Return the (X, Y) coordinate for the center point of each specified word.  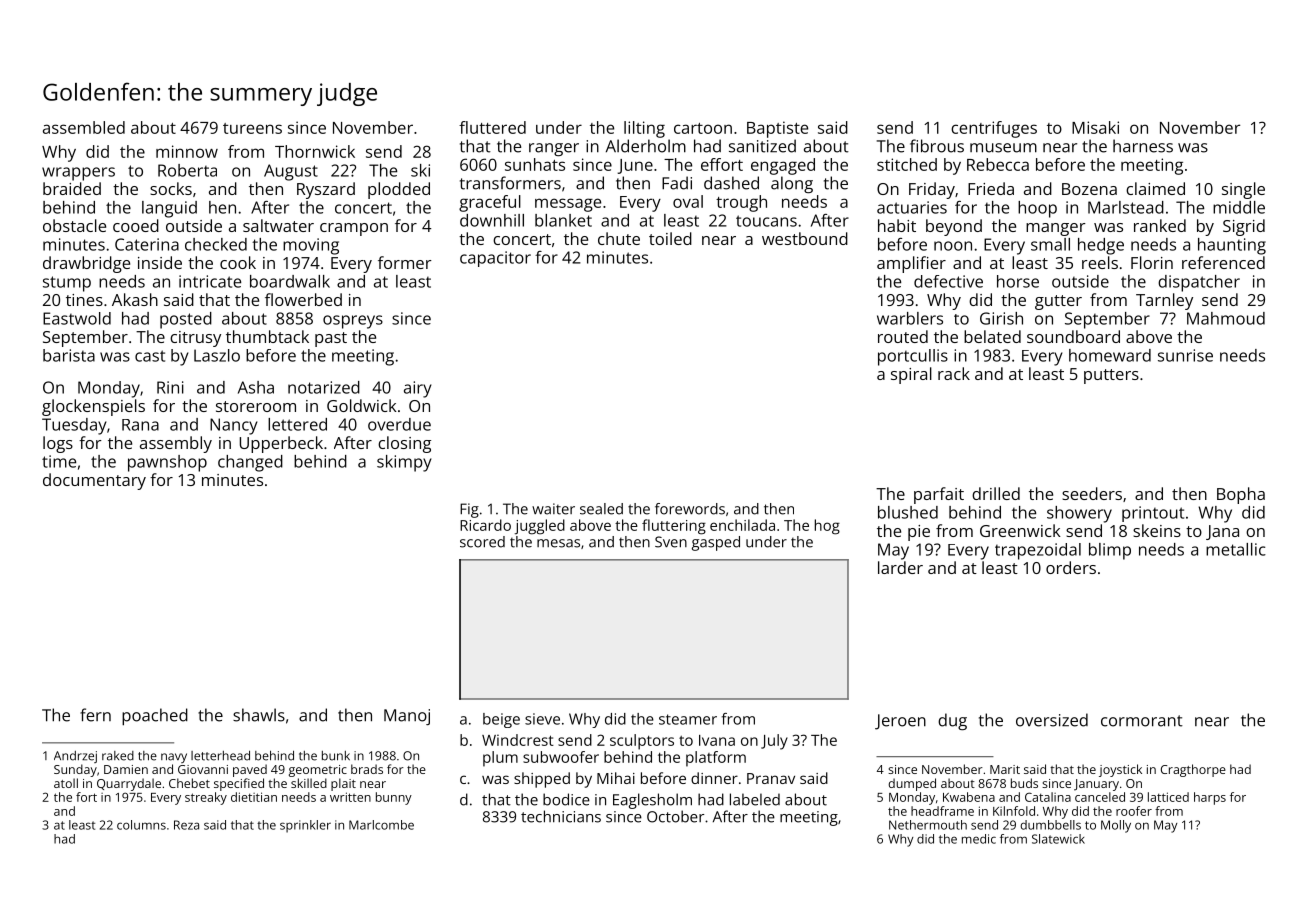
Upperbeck (281, 444)
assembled (84, 127)
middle (1239, 207)
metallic (1236, 549)
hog (827, 527)
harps (1210, 798)
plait (343, 784)
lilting (644, 129)
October (675, 816)
